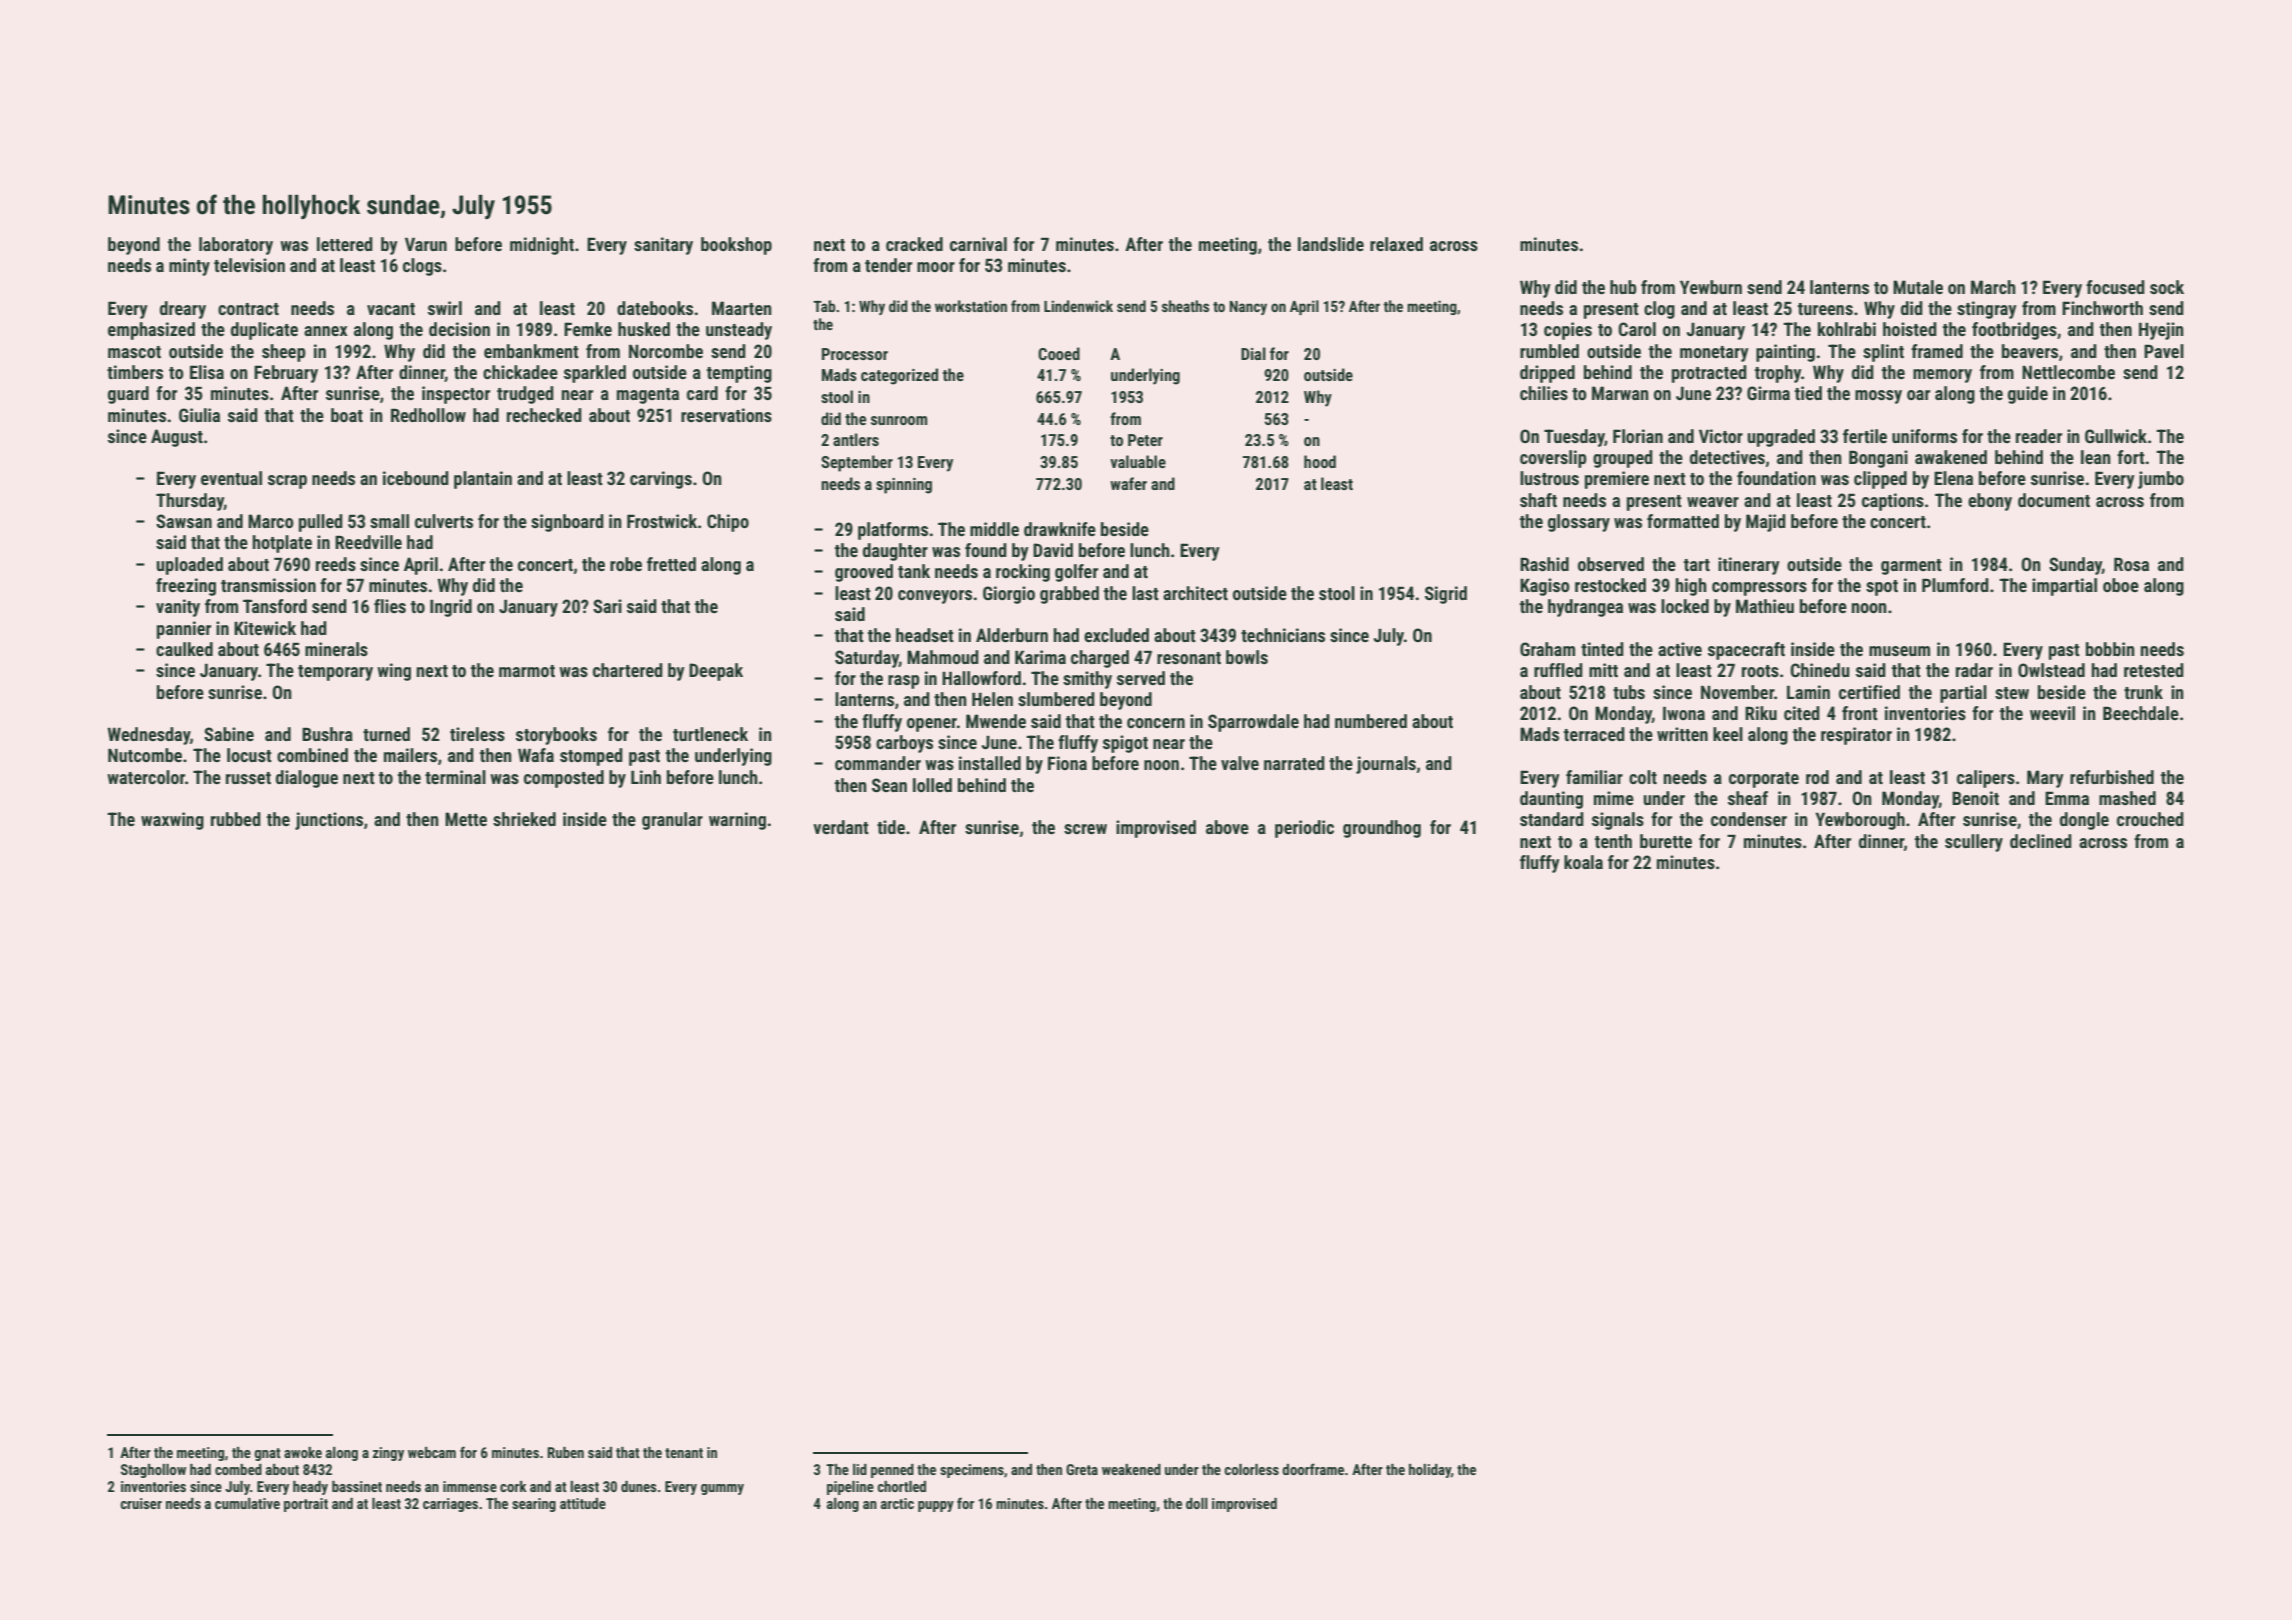 Image resolution: width=2292 pixels, height=1620 pixels. What do you see at coordinates (534, 1505) in the image?
I see `searing` at bounding box center [534, 1505].
